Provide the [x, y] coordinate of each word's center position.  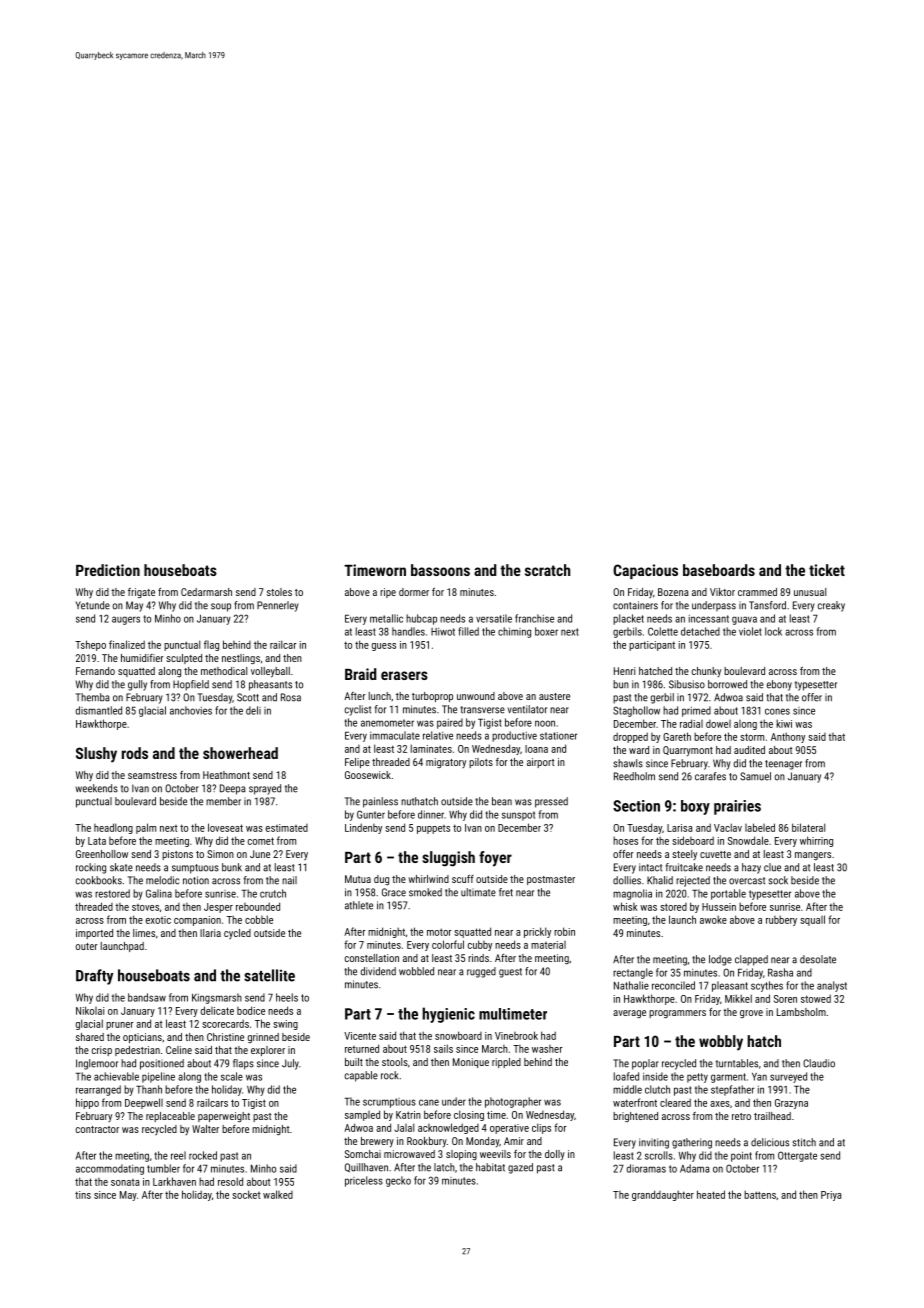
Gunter [371, 814]
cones [777, 711]
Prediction [108, 570]
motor [439, 932]
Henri [624, 671]
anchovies [191, 710]
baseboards [719, 570]
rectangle [633, 973]
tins [83, 1195]
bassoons [440, 570]
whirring [816, 841]
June [260, 854]
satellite [269, 975]
